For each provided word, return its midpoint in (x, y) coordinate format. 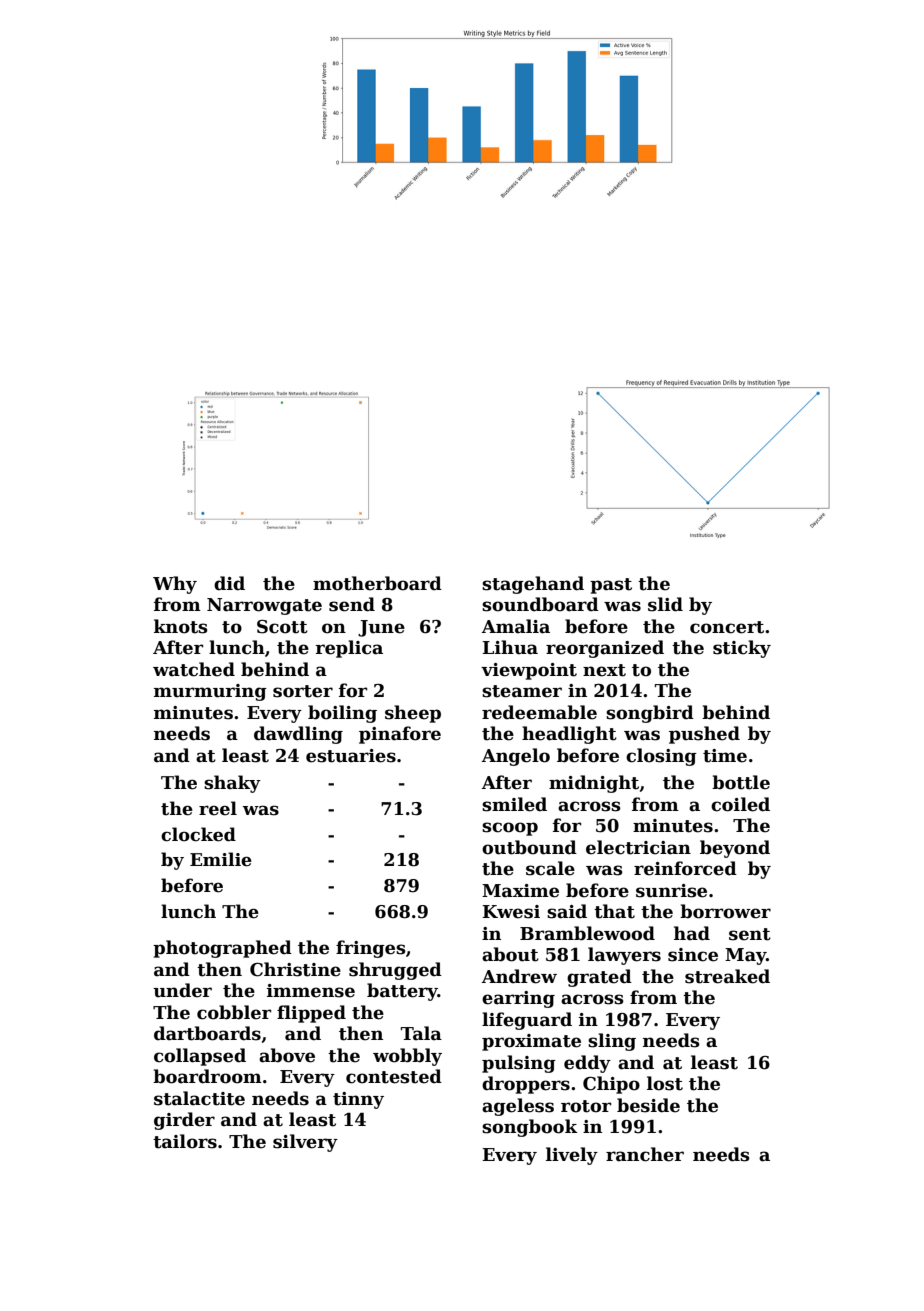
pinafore (400, 735)
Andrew (519, 976)
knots (181, 626)
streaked (727, 976)
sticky (742, 649)
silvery (305, 1143)
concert (727, 627)
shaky (232, 784)
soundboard (540, 604)
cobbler (234, 1012)
